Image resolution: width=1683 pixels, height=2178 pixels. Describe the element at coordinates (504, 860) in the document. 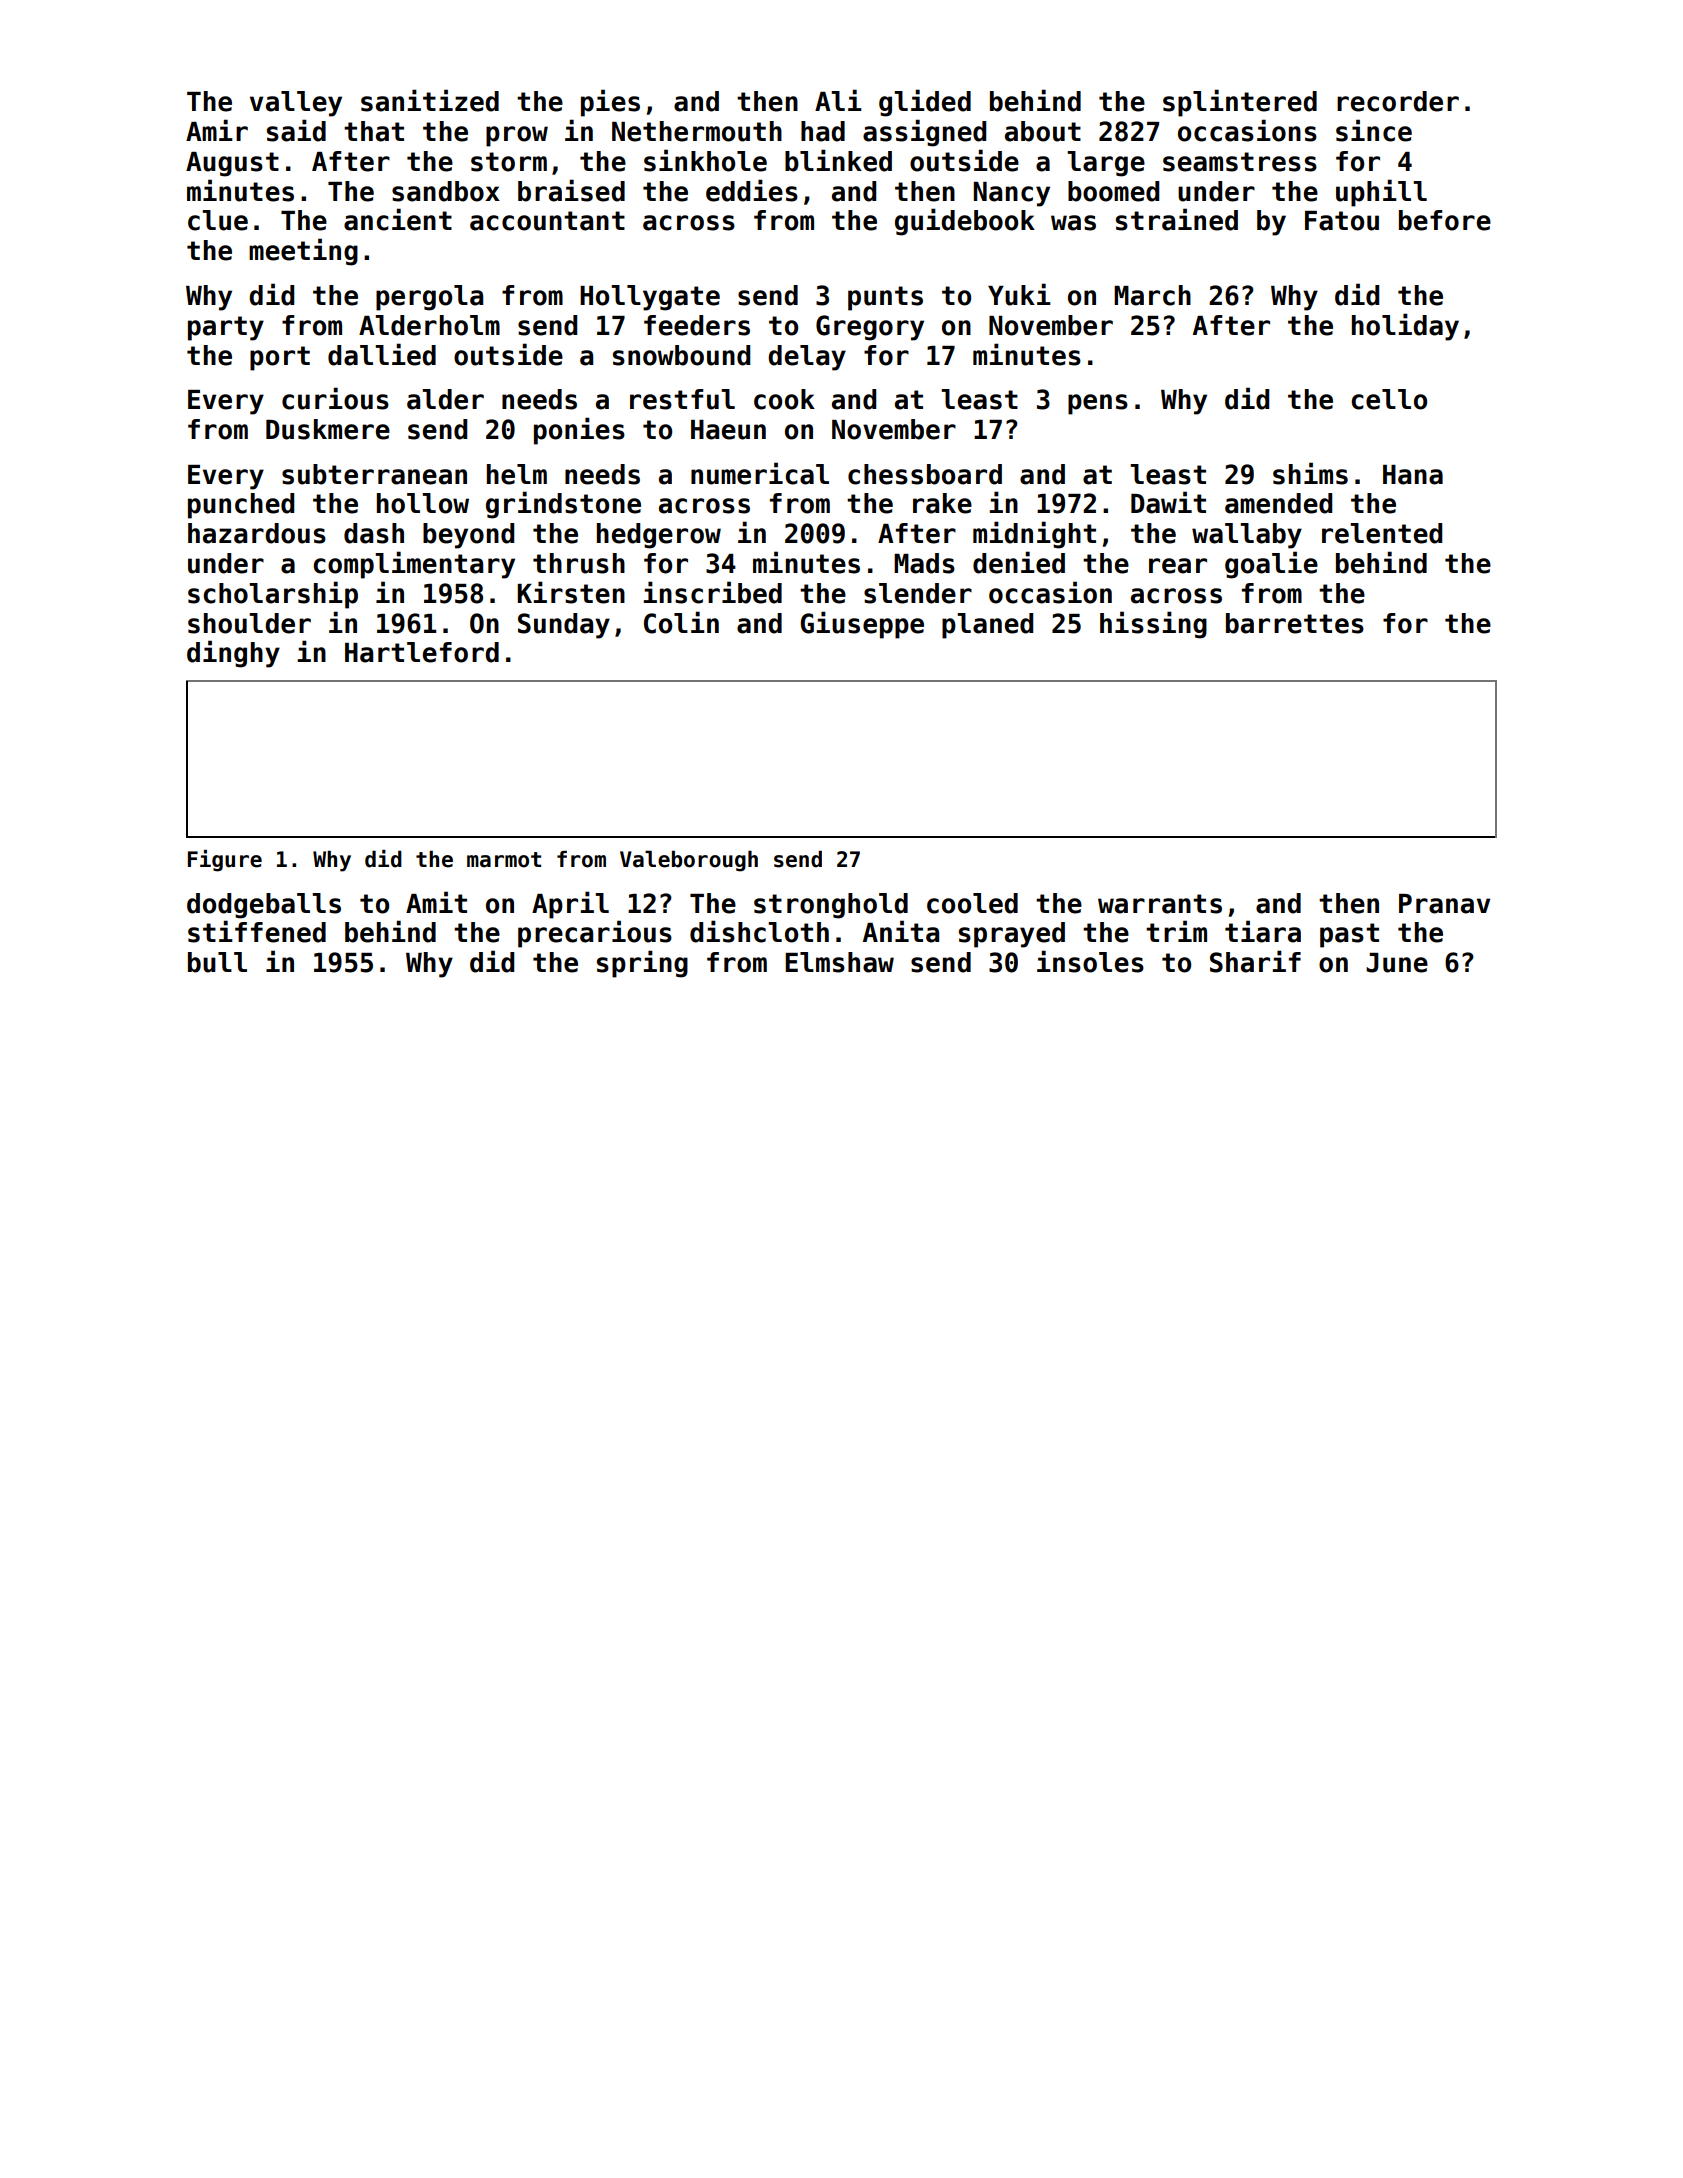

I see `marmot` at that location.
